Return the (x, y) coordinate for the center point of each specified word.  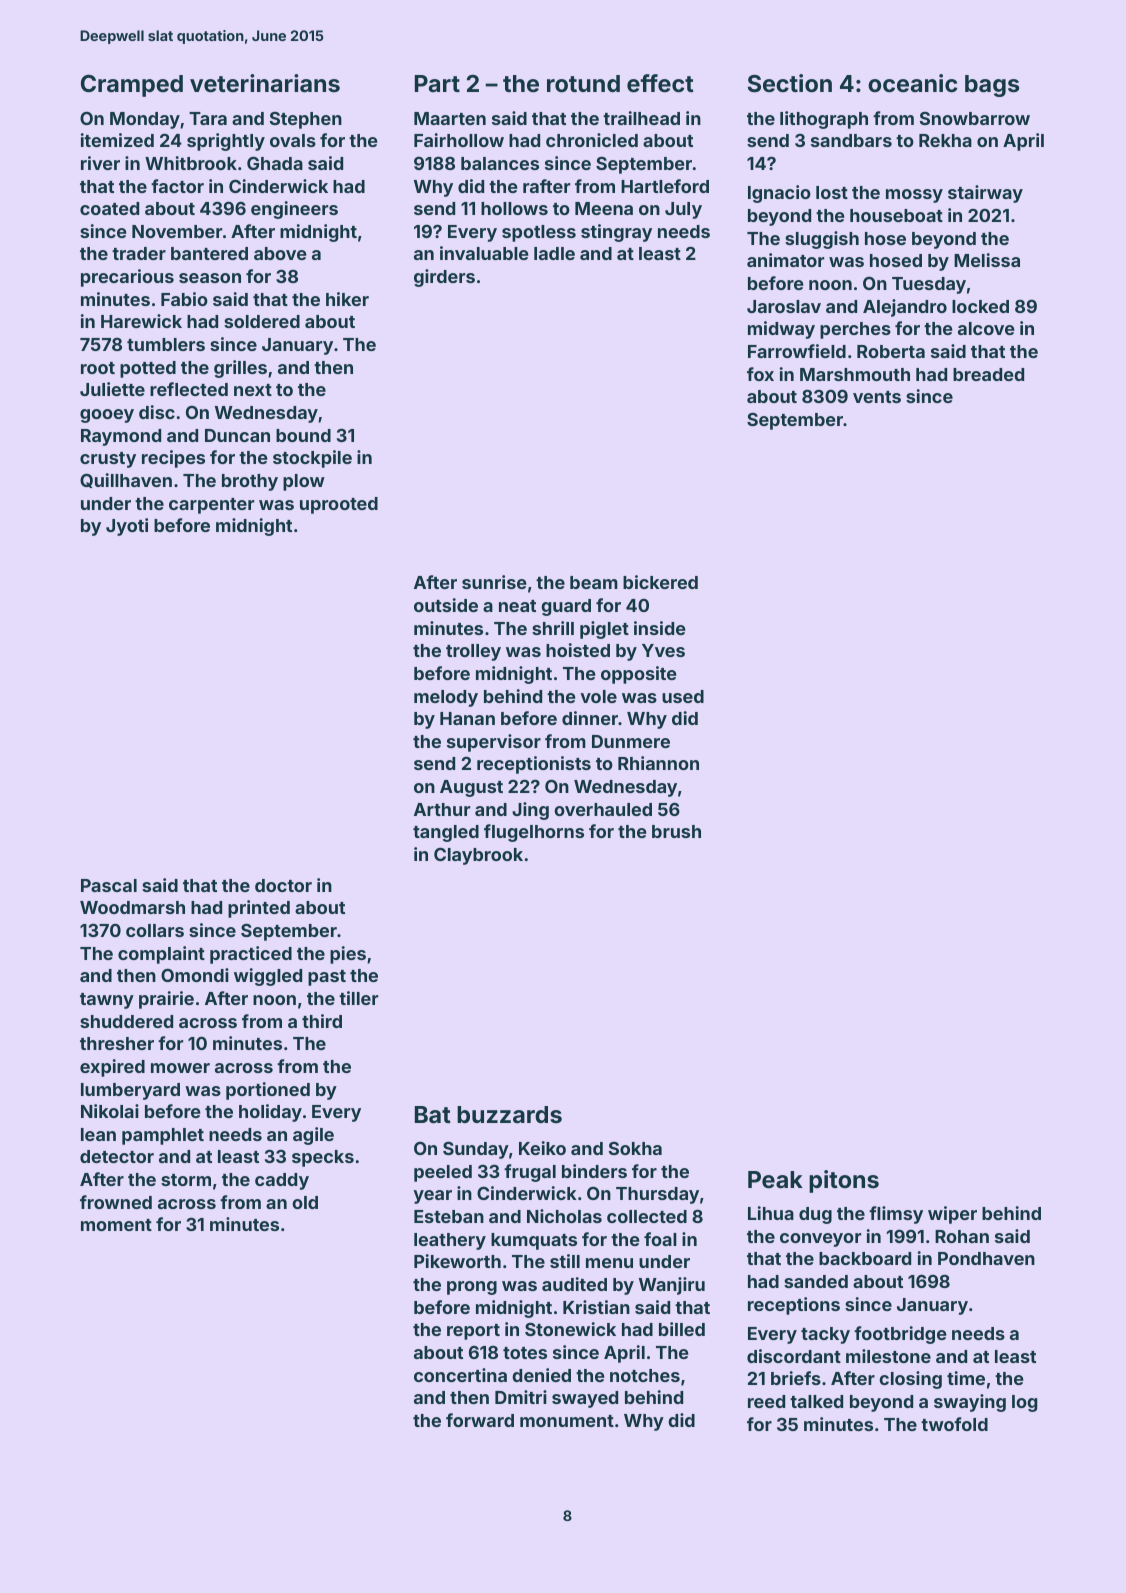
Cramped (132, 86)
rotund (583, 83)
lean (98, 1134)
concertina (460, 1375)
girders (444, 278)
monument (567, 1421)
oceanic (912, 83)
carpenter (211, 506)
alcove (986, 328)
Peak (775, 1179)
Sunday (476, 1150)
